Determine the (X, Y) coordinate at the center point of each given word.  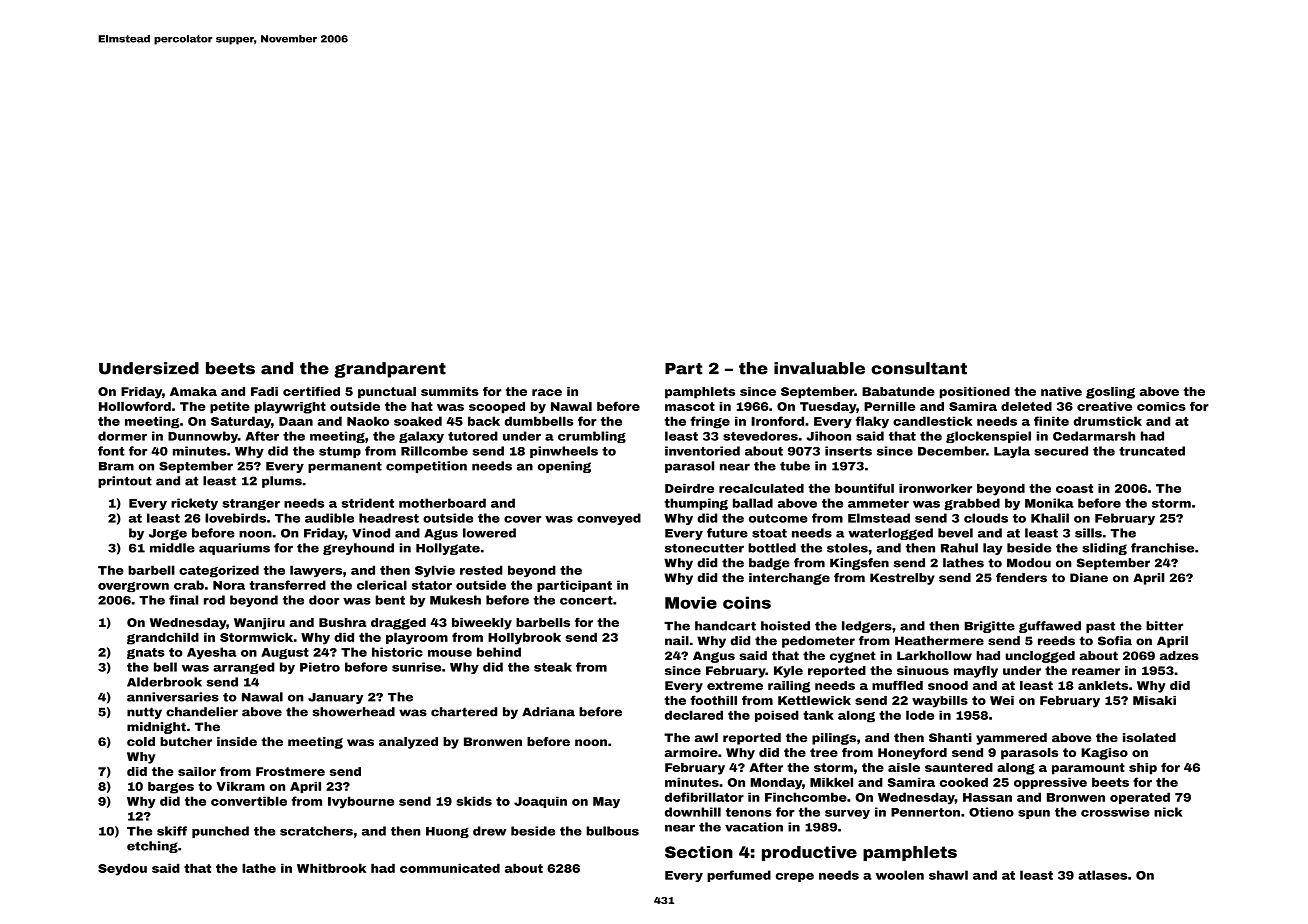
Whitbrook (331, 868)
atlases (1102, 875)
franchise (1162, 548)
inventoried (702, 451)
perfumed (739, 876)
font (111, 451)
